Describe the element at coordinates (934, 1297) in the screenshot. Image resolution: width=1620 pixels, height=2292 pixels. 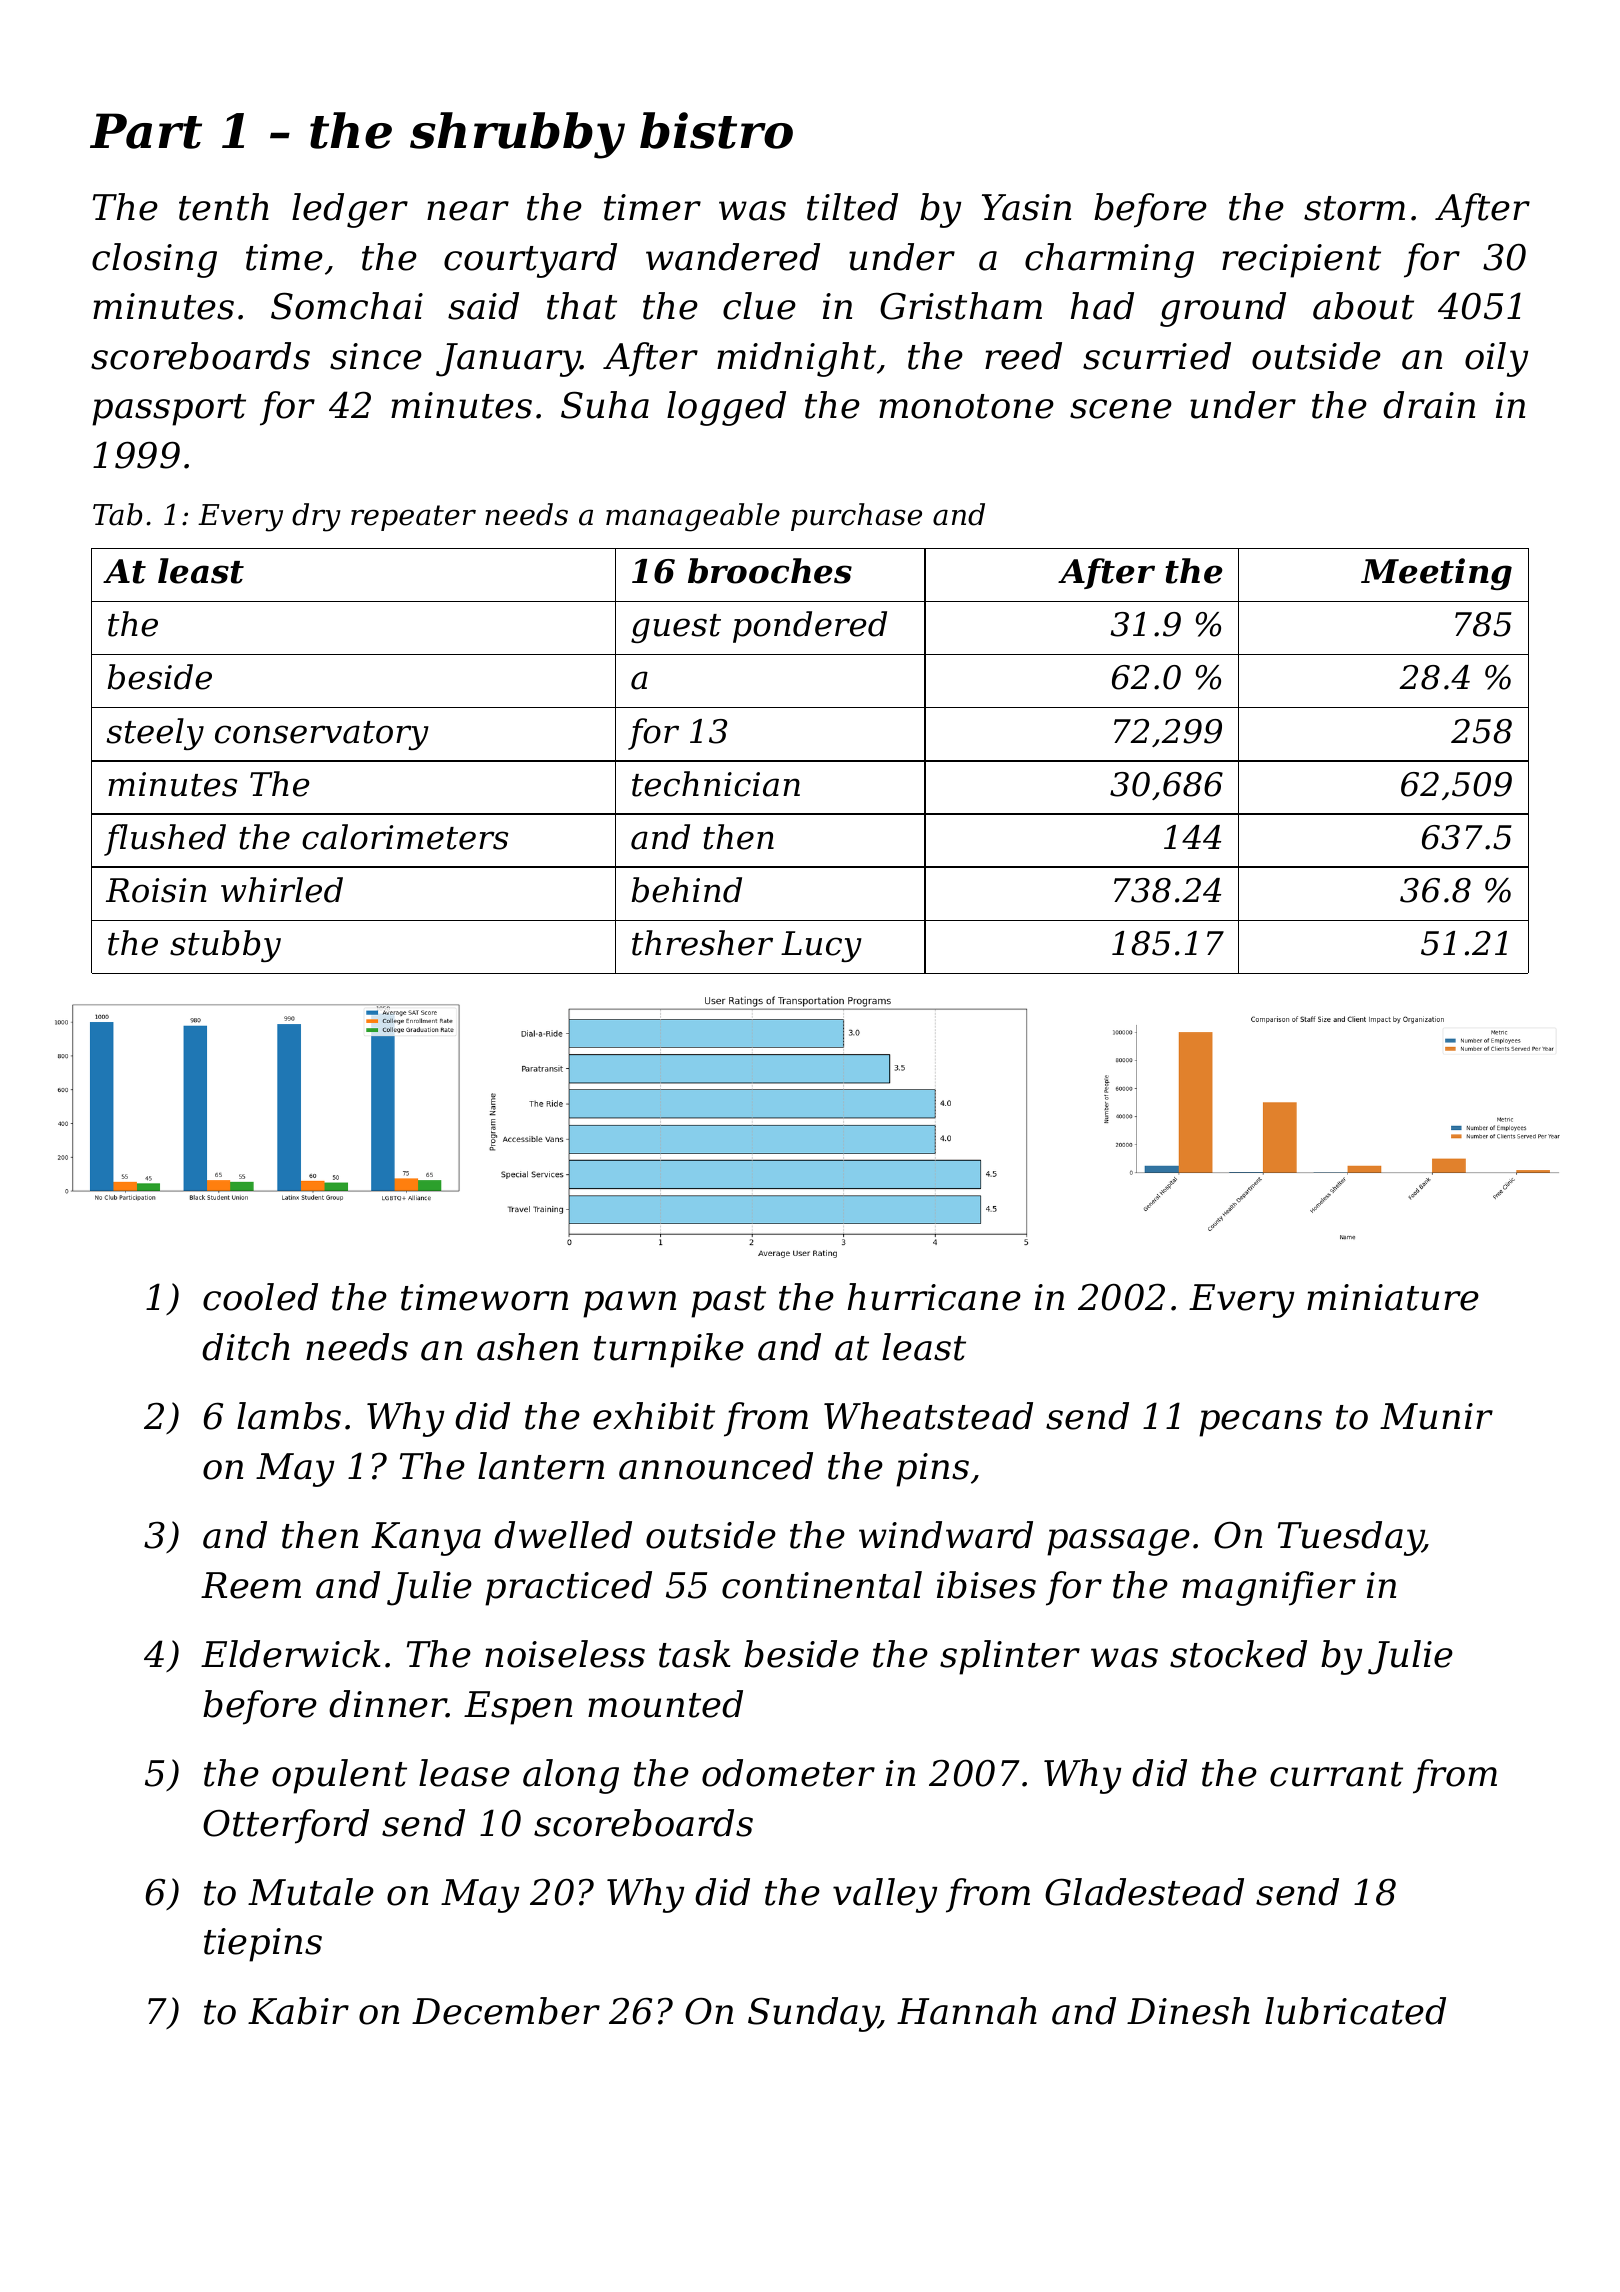
I see `hurricane` at that location.
